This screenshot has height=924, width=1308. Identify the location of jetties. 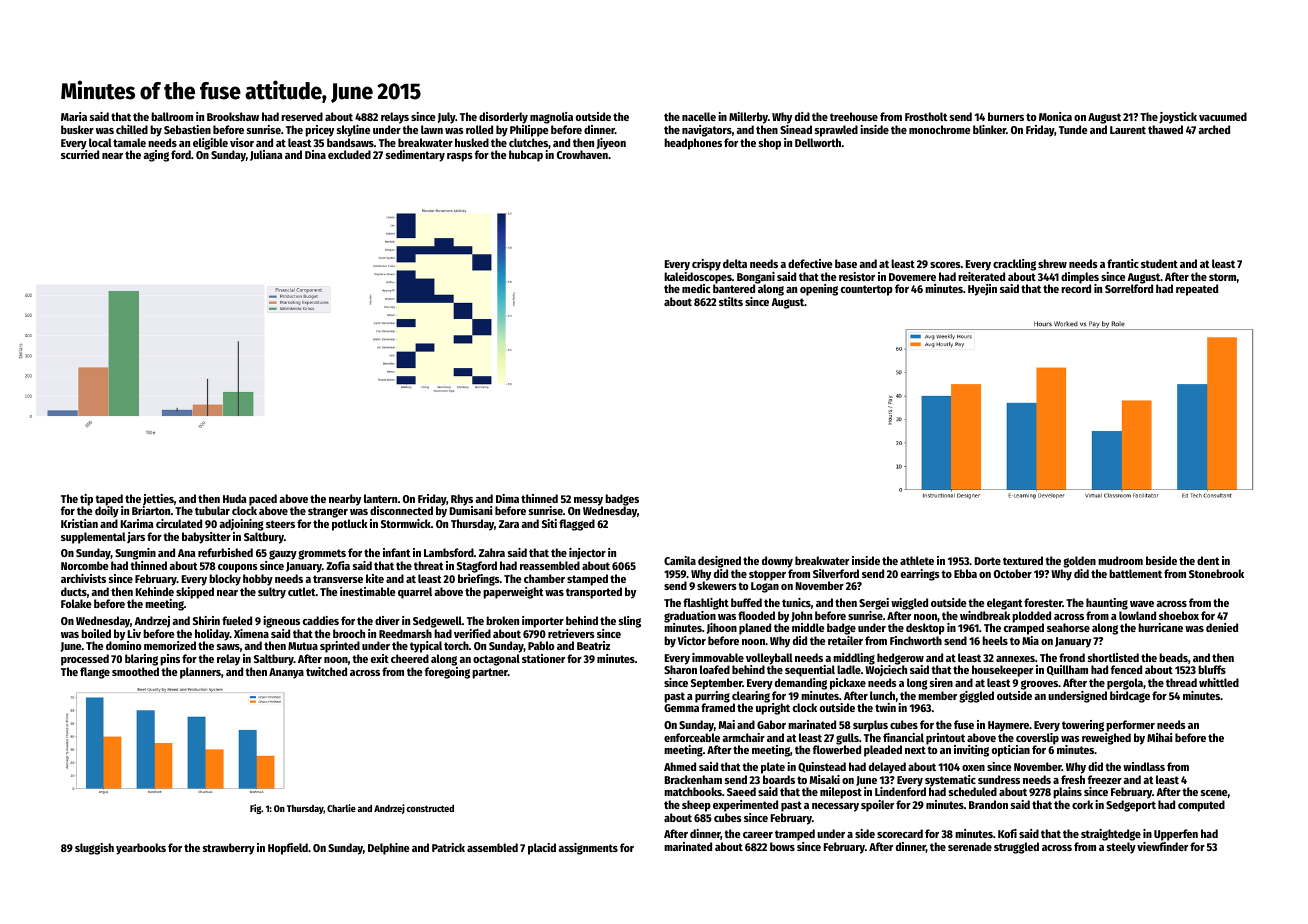
(158, 500).
